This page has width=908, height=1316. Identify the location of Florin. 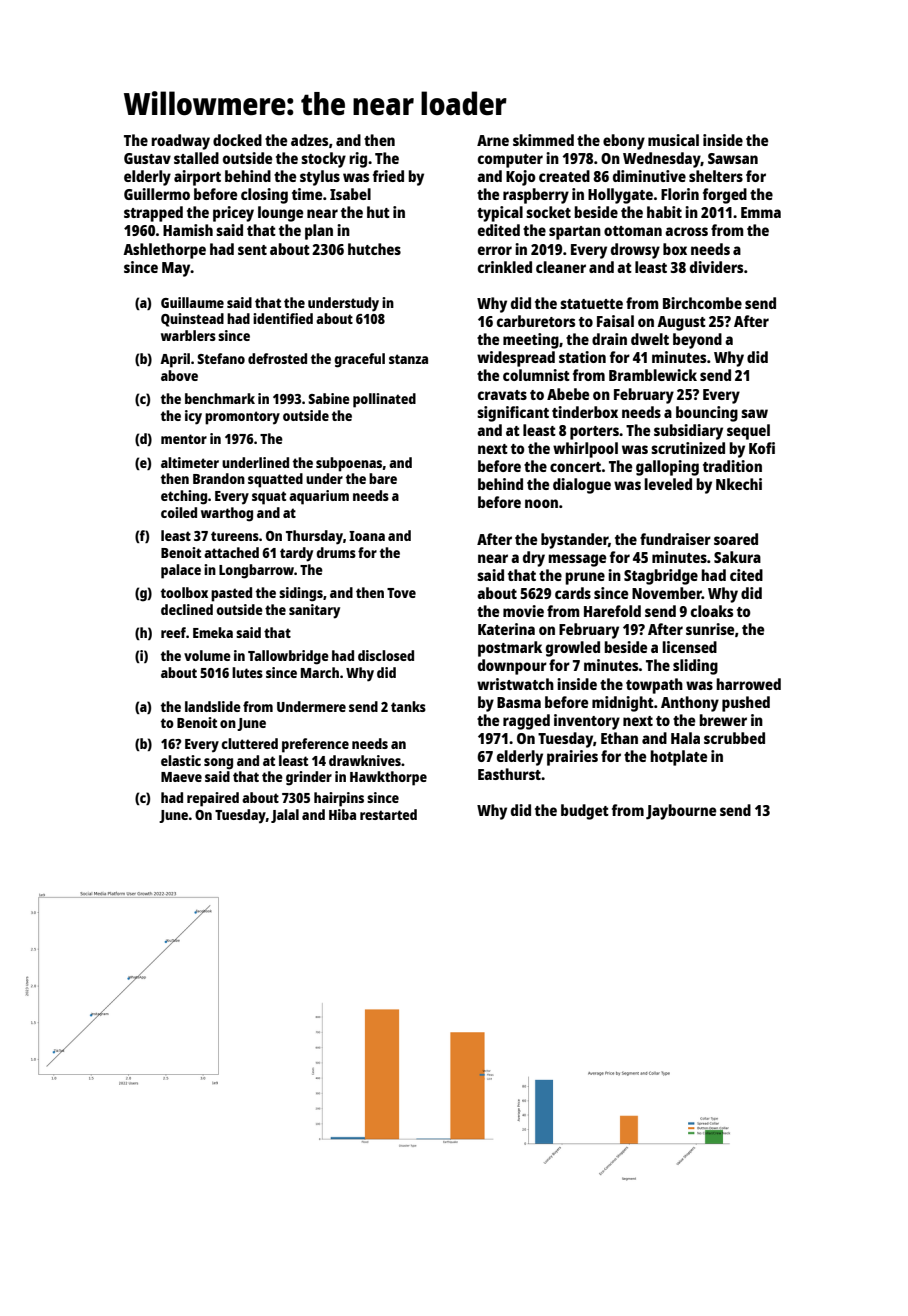
(680, 194).
